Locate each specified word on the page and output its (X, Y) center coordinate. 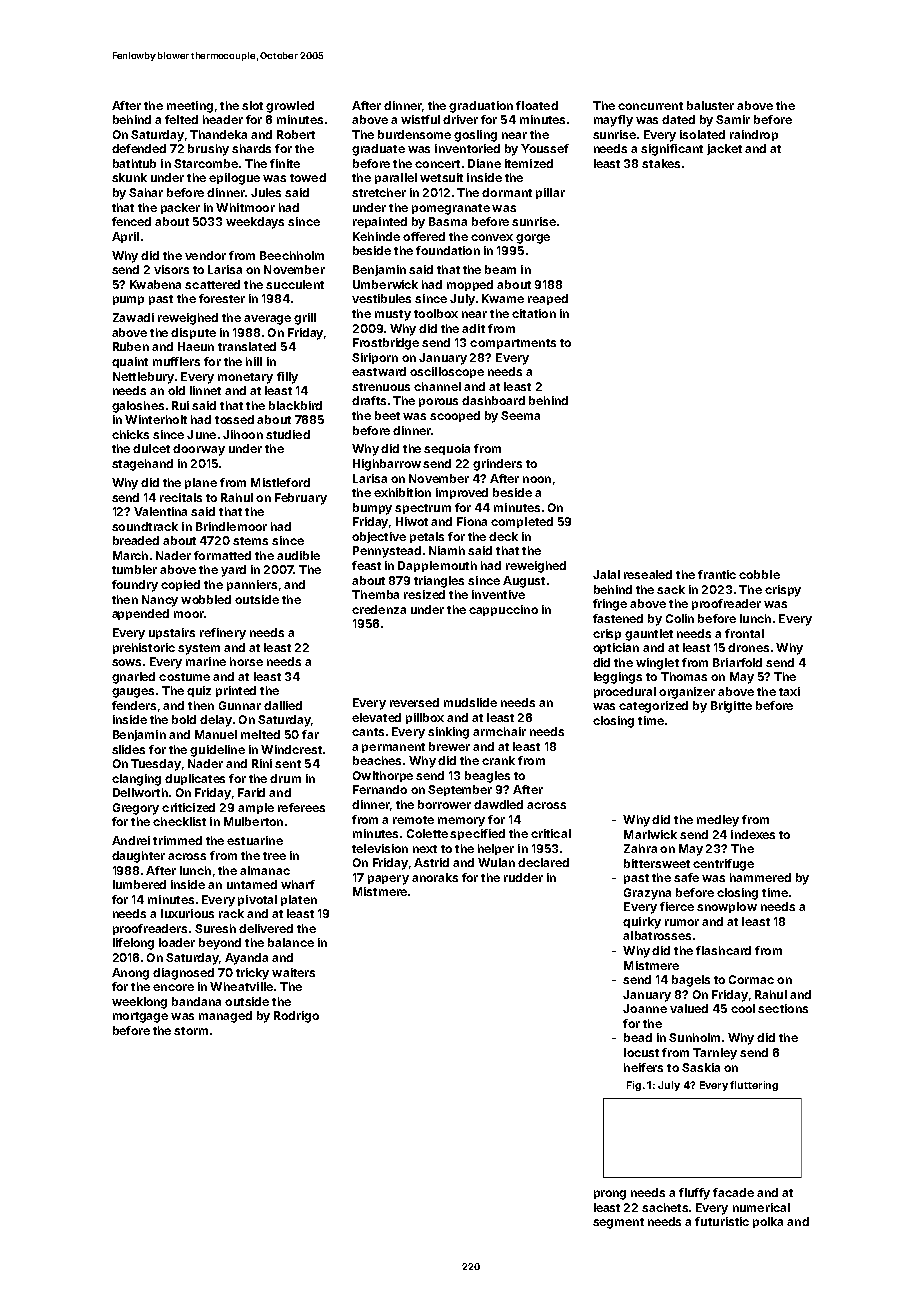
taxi (789, 691)
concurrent (650, 106)
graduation (481, 107)
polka (768, 1222)
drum (285, 778)
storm (191, 1031)
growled (290, 107)
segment (618, 1223)
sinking (448, 733)
